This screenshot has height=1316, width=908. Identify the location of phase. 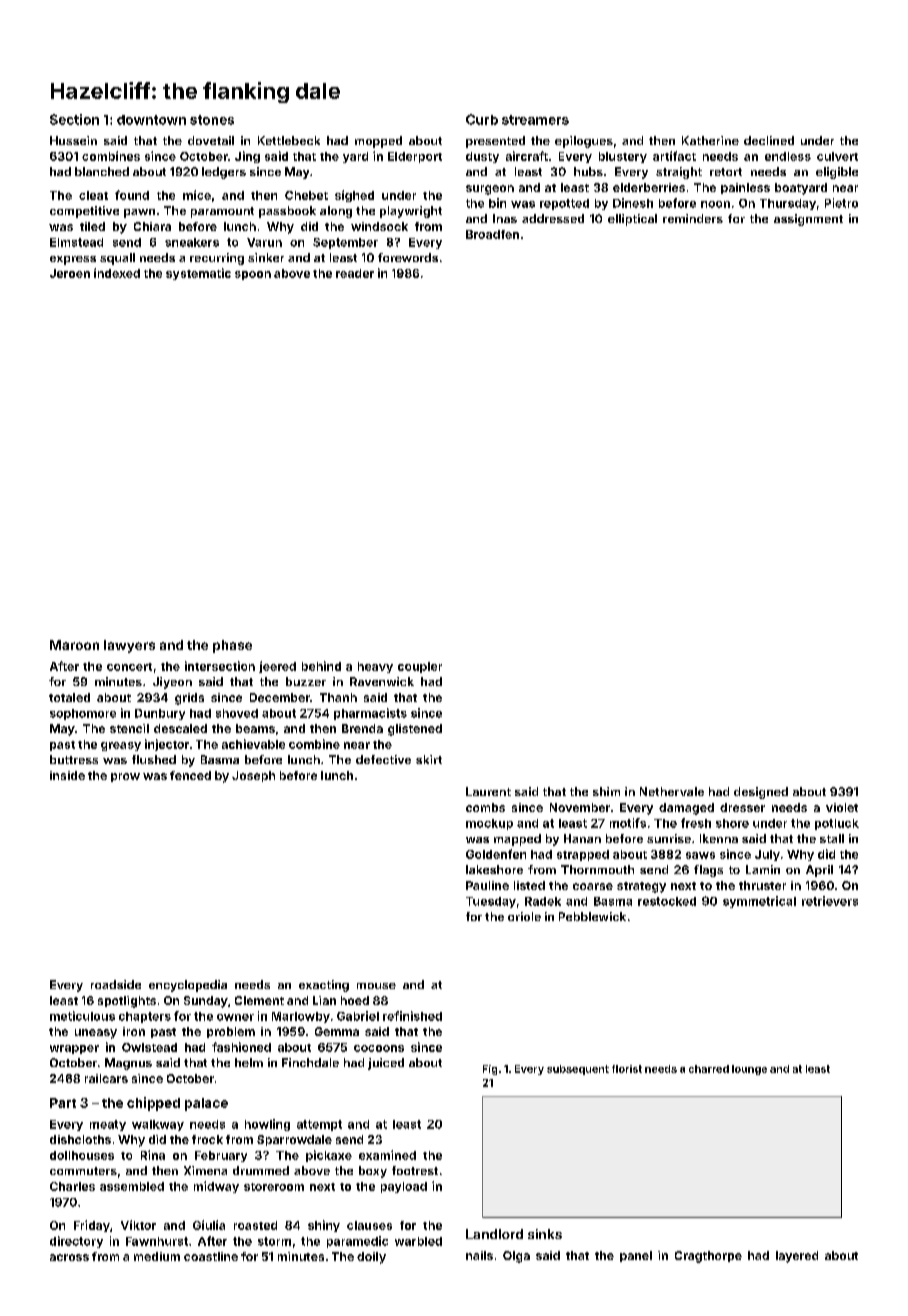
(232, 646).
